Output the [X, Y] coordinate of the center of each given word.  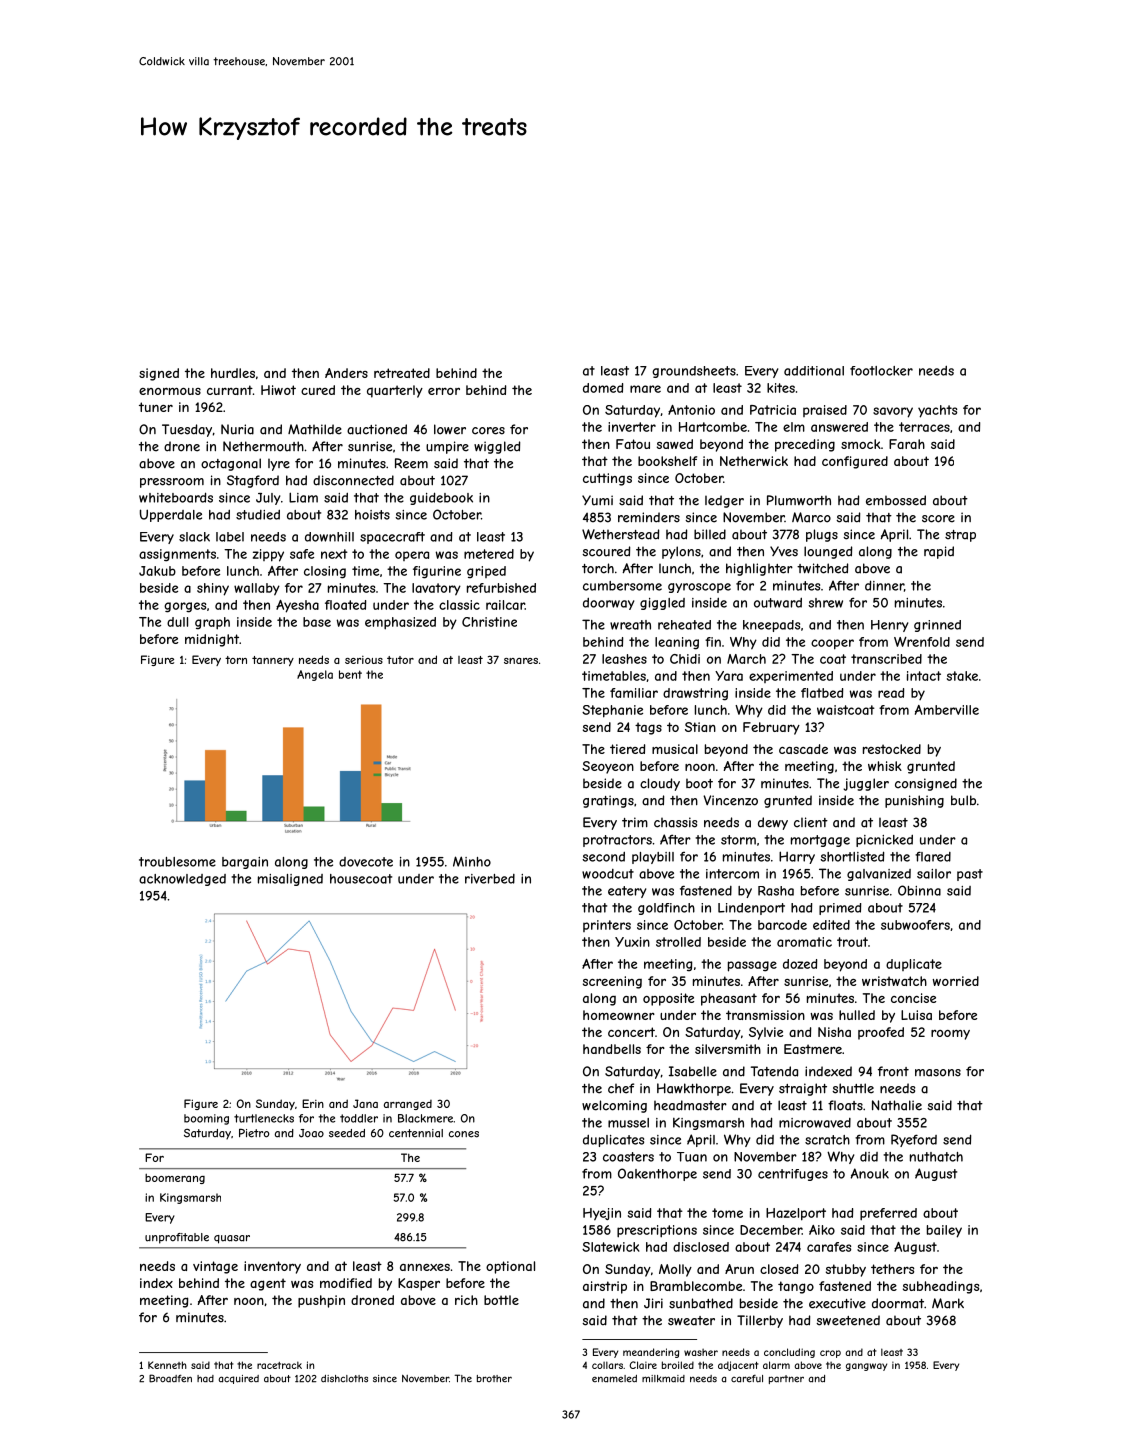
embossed [896, 500]
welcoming [614, 1106]
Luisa [916, 1015]
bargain [245, 863]
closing [325, 572]
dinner [884, 585]
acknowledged [182, 880]
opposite [668, 999]
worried [955, 981]
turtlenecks [264, 1118]
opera [412, 556]
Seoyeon [608, 767]
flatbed [822, 693]
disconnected [353, 480]
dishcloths [344, 1379]
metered [489, 554]
